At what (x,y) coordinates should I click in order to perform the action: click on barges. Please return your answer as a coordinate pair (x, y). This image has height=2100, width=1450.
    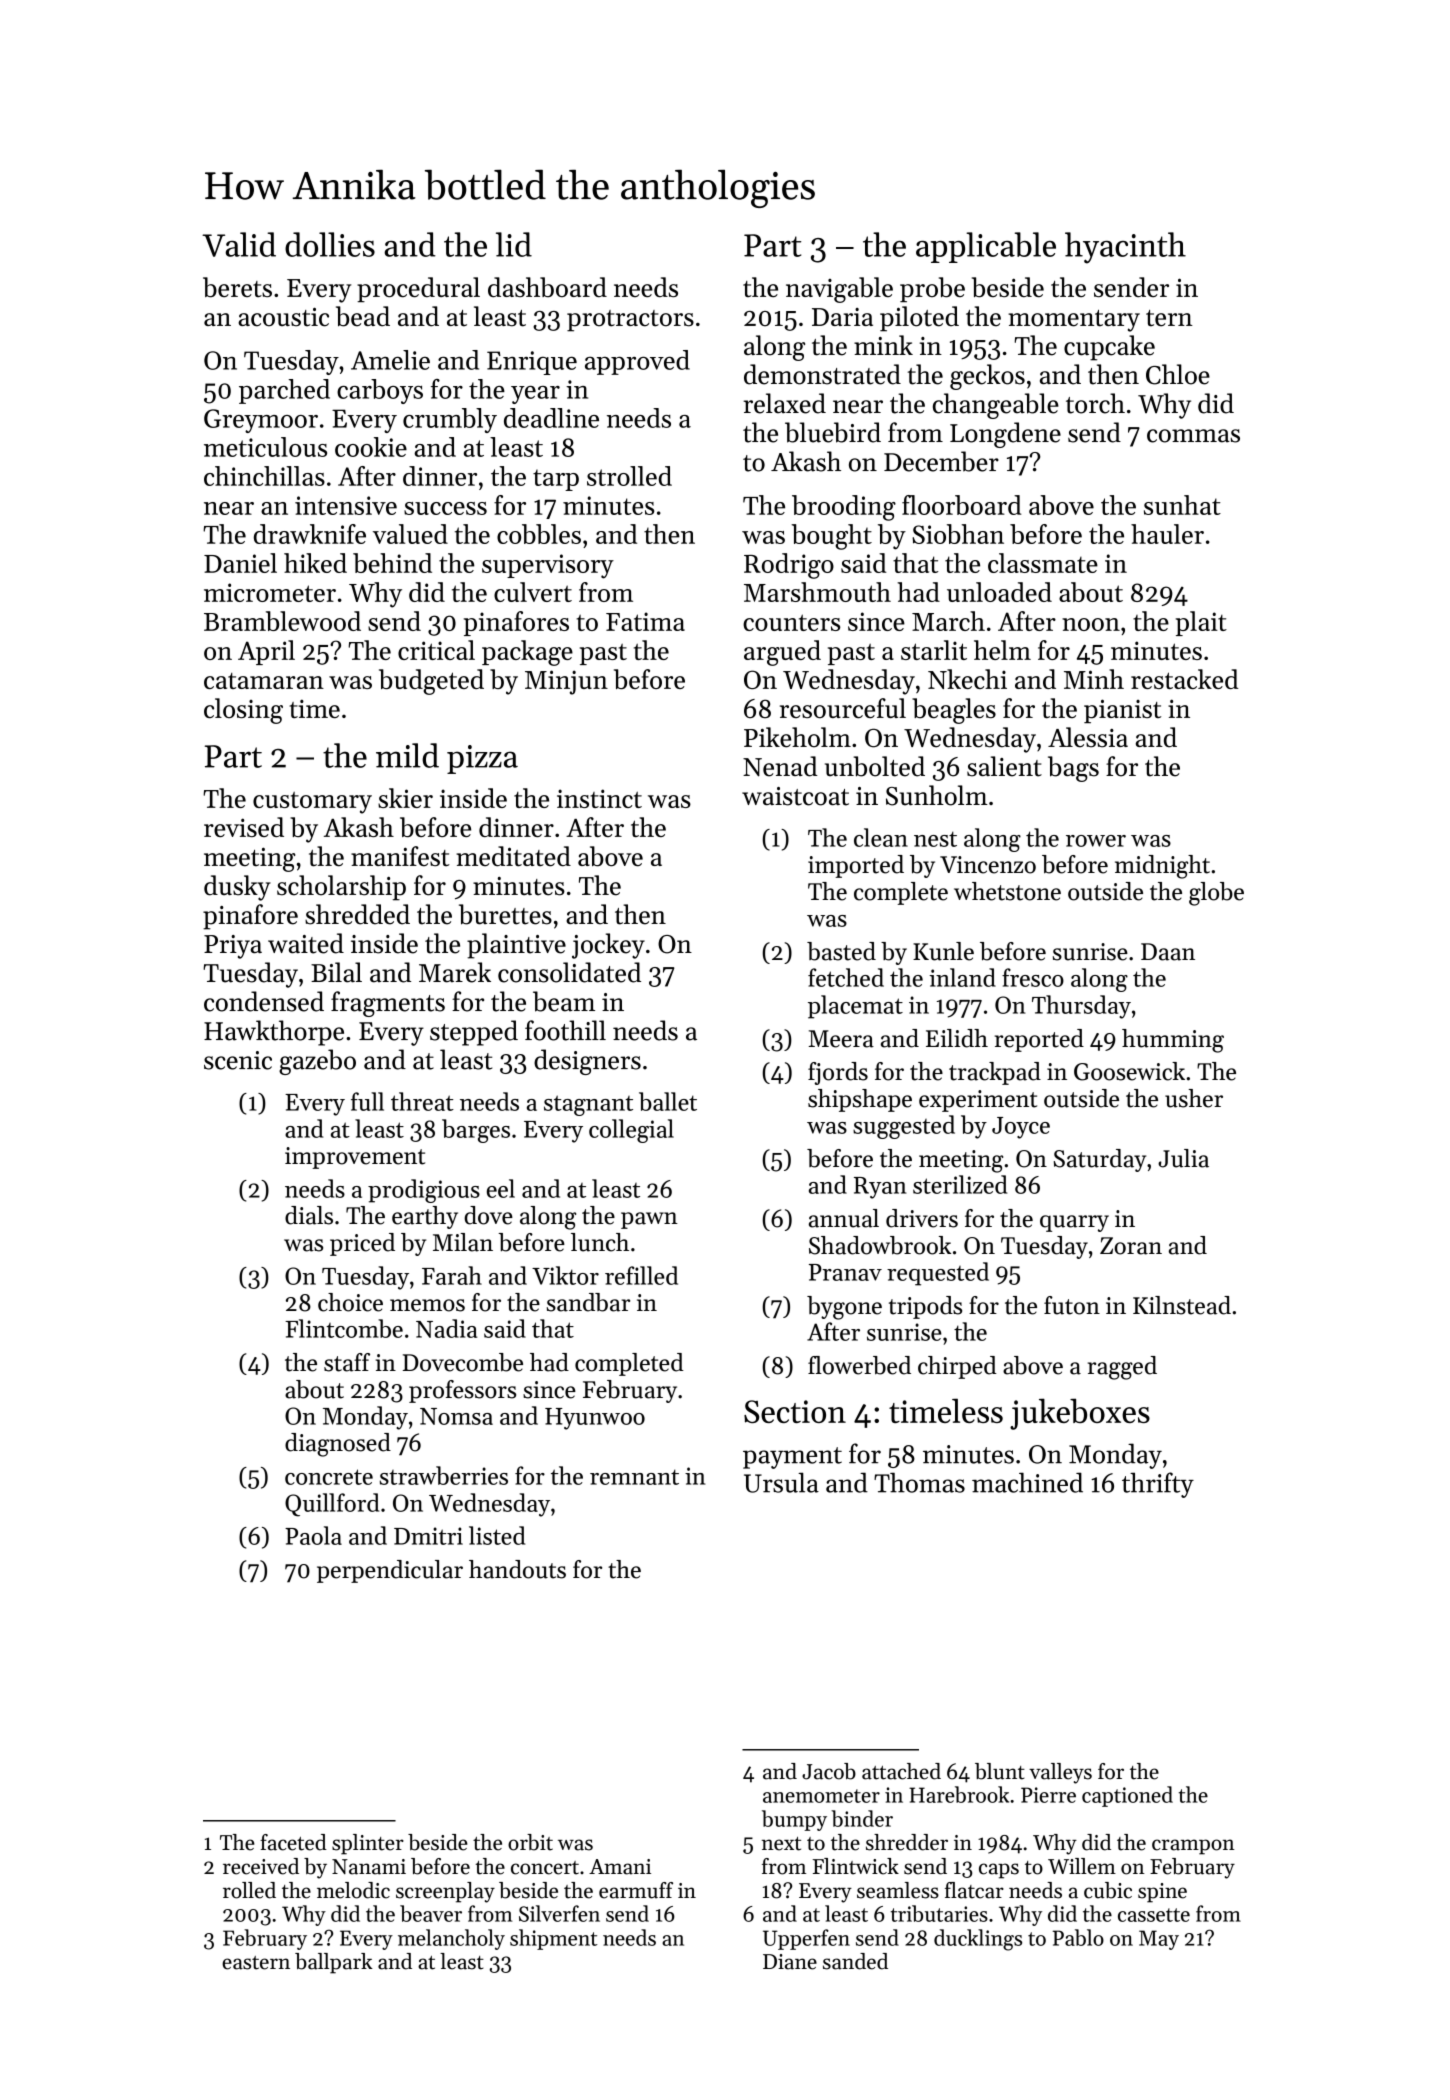
    Looking at the image, I should click on (476, 1131).
